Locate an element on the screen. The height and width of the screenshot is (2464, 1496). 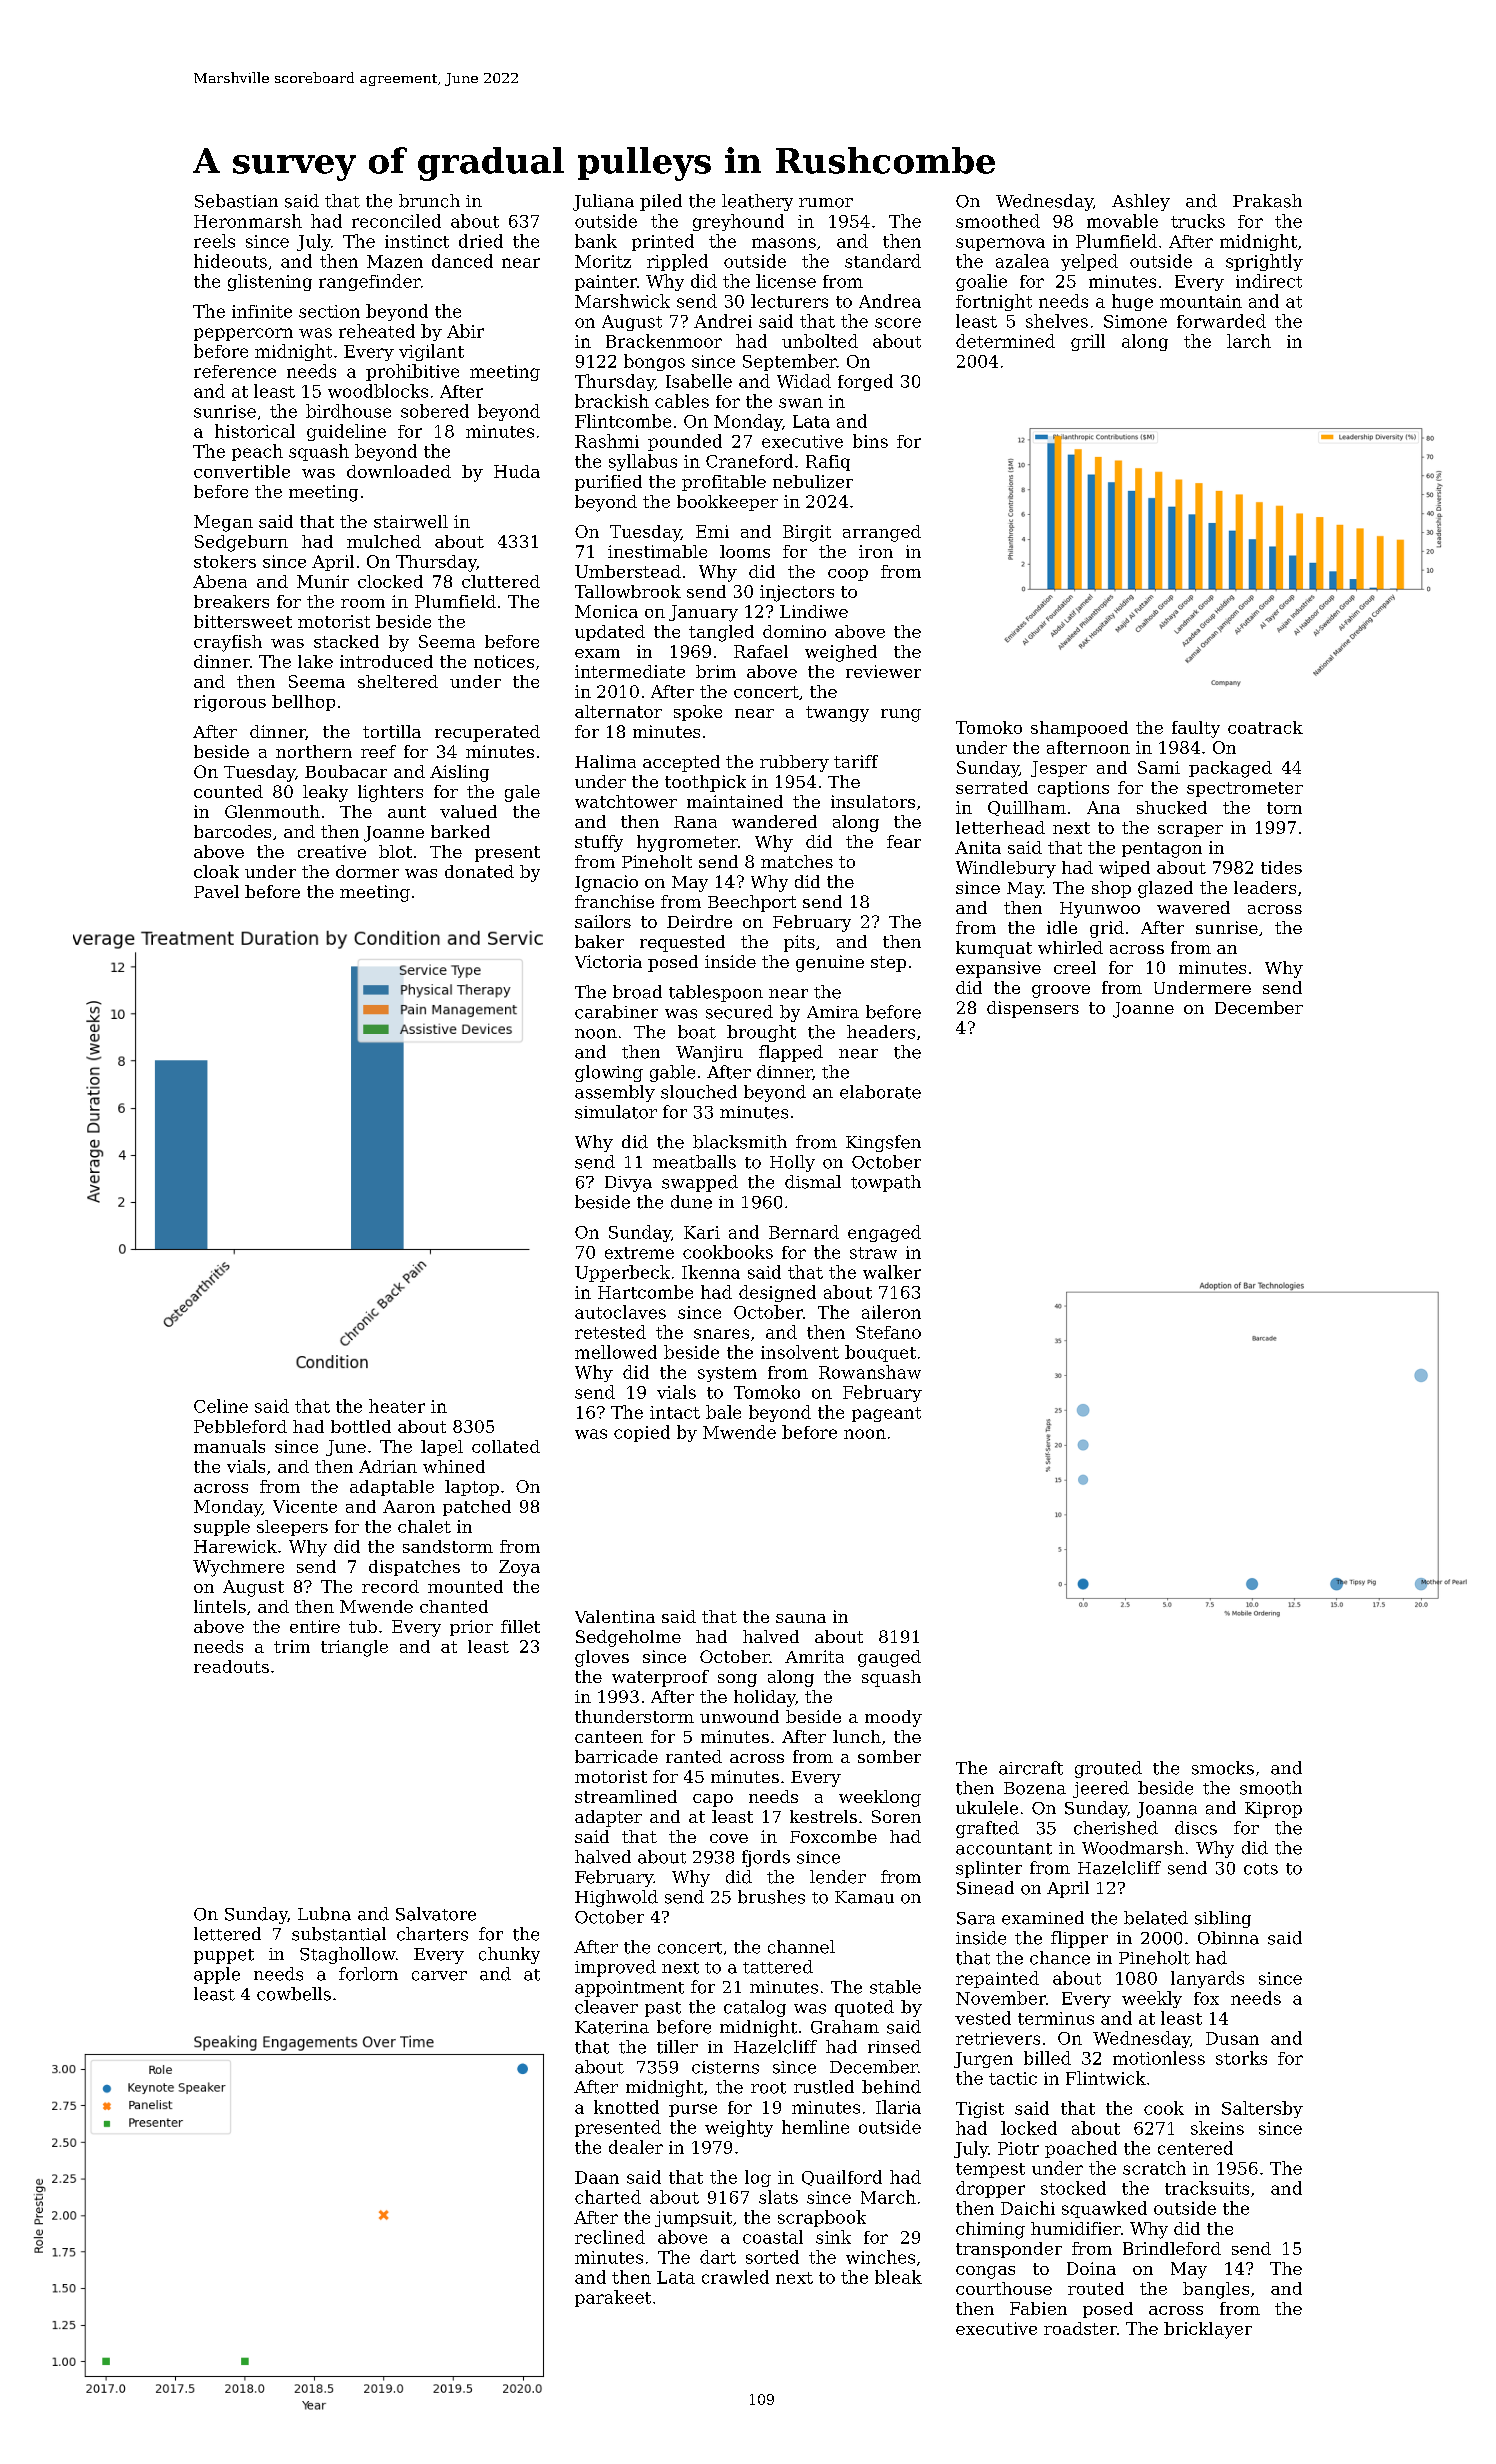
notices is located at coordinates (504, 661).
